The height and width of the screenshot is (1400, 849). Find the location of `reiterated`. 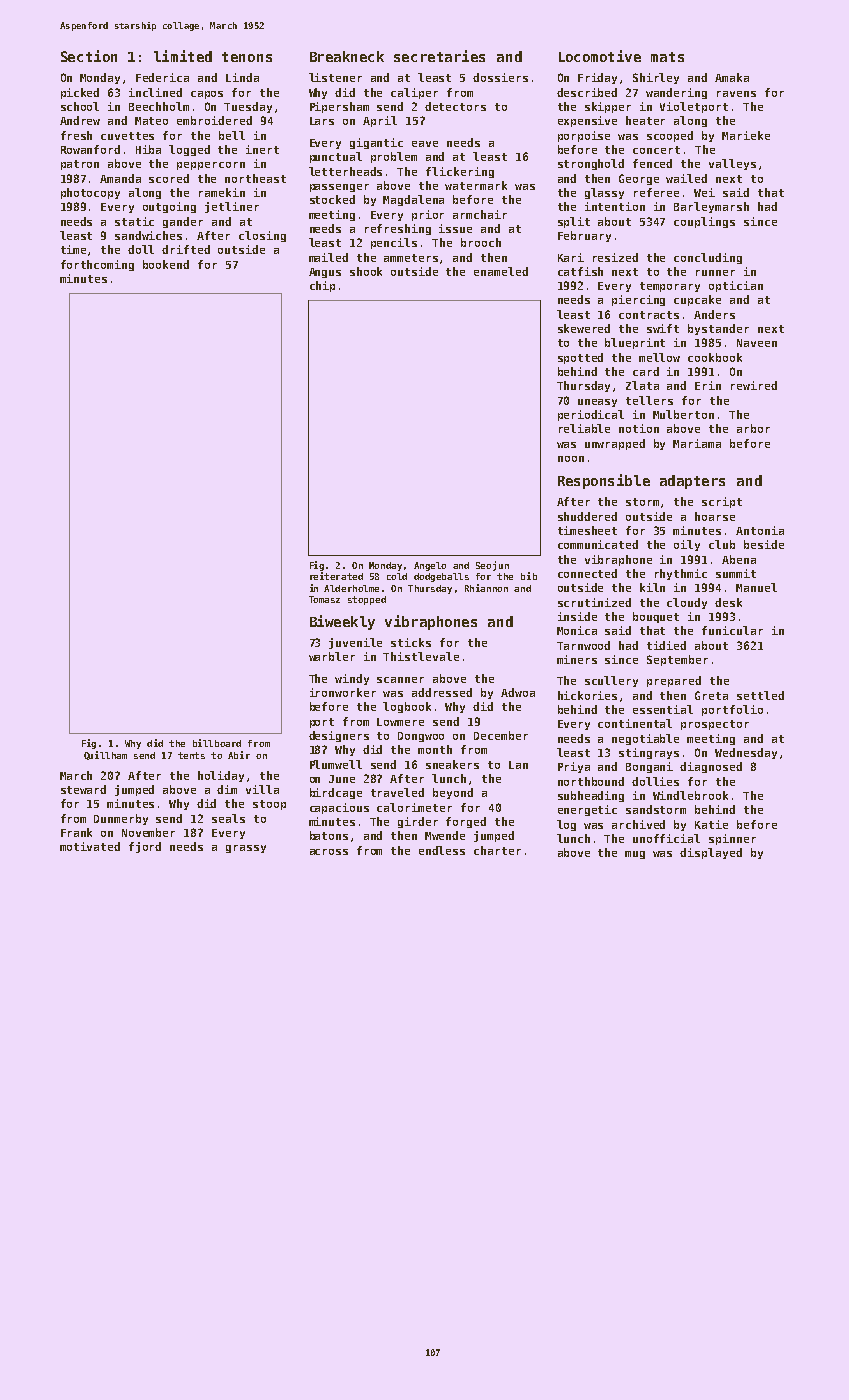

reiterated is located at coordinates (336, 576).
